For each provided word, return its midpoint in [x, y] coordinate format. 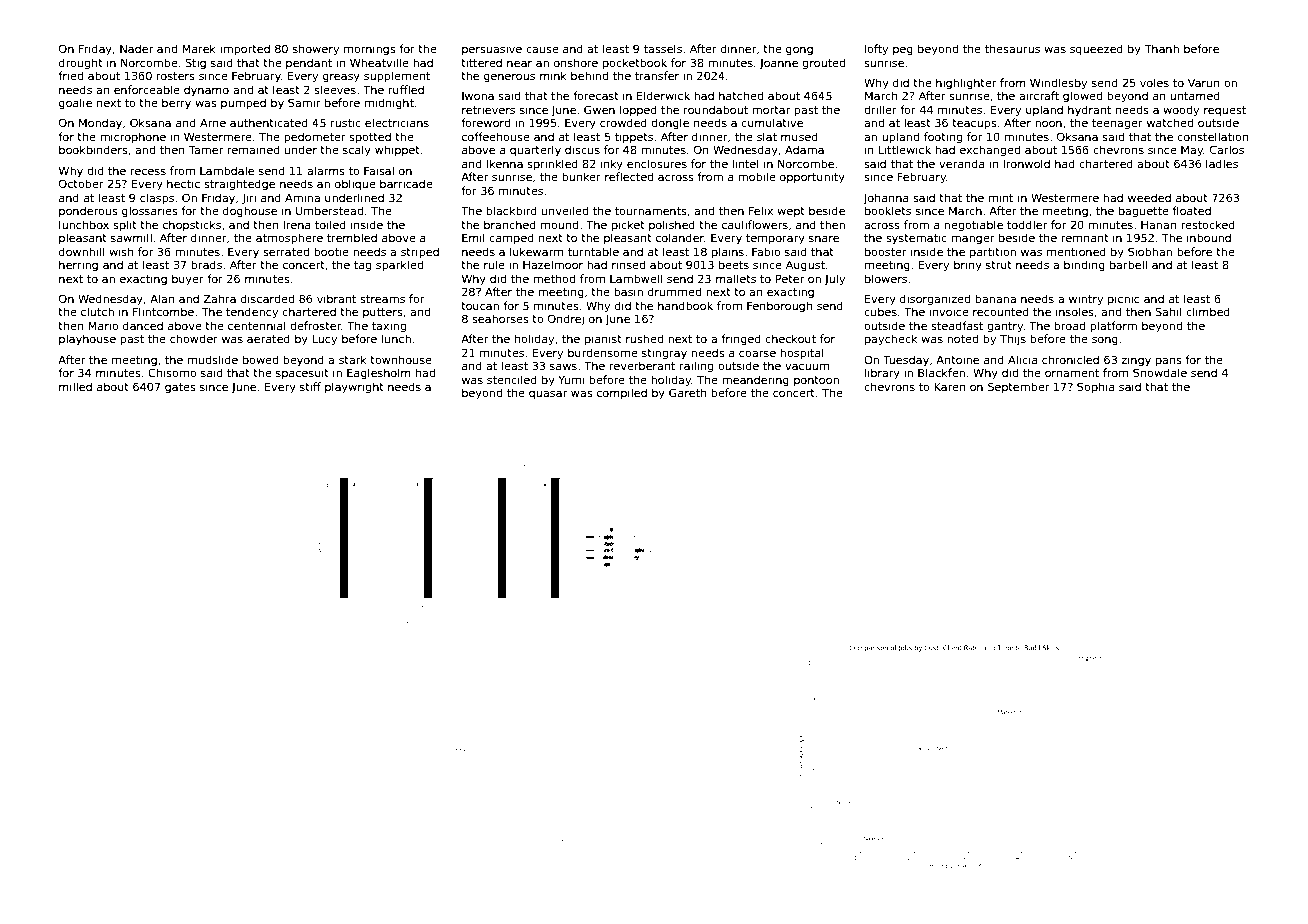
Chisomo [172, 372]
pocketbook [635, 63]
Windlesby [1058, 84]
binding [1084, 266]
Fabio [766, 251]
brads [206, 264]
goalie [75, 104]
